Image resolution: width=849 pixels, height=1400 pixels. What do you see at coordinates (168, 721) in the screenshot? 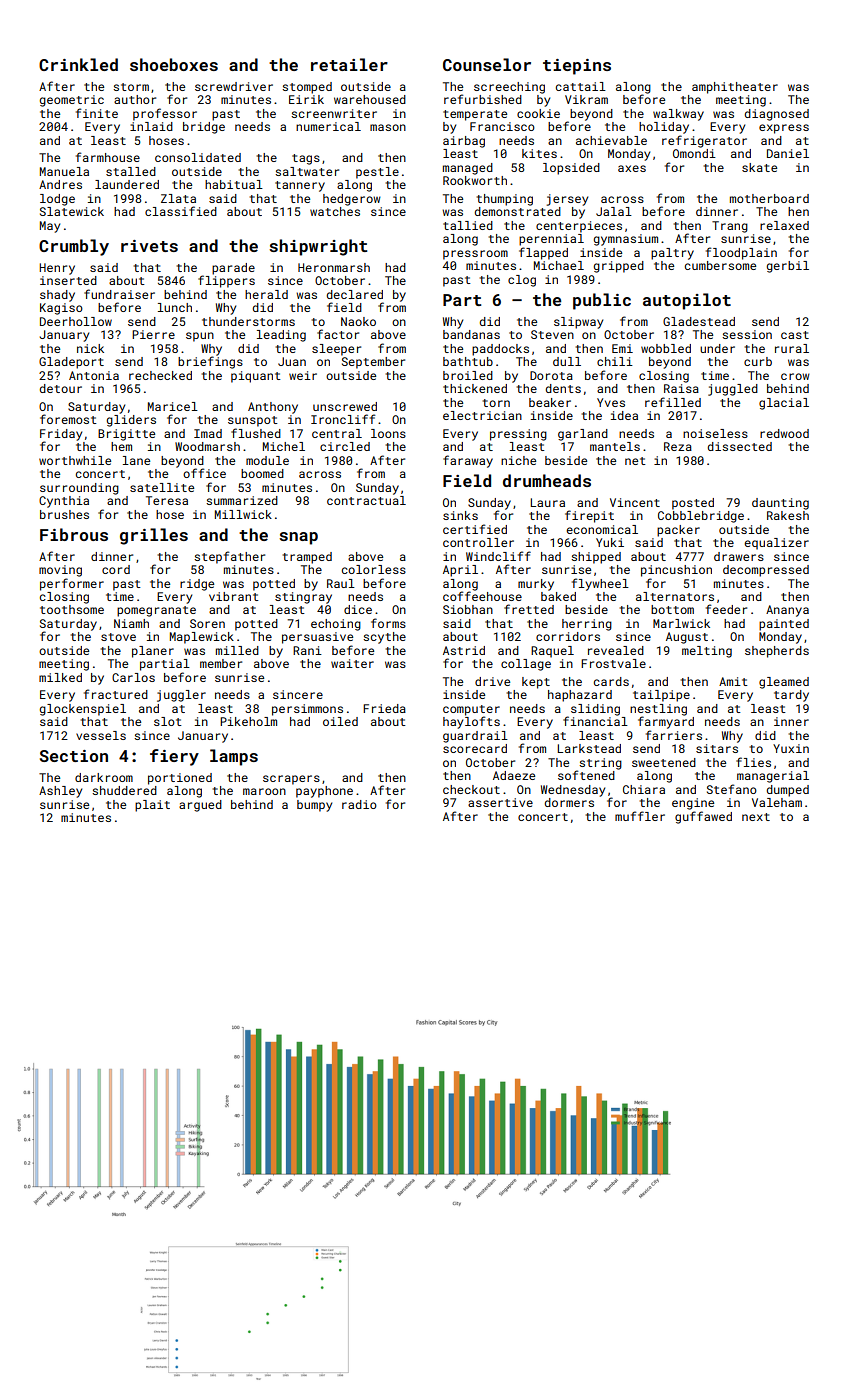
I see `slot` at bounding box center [168, 721].
